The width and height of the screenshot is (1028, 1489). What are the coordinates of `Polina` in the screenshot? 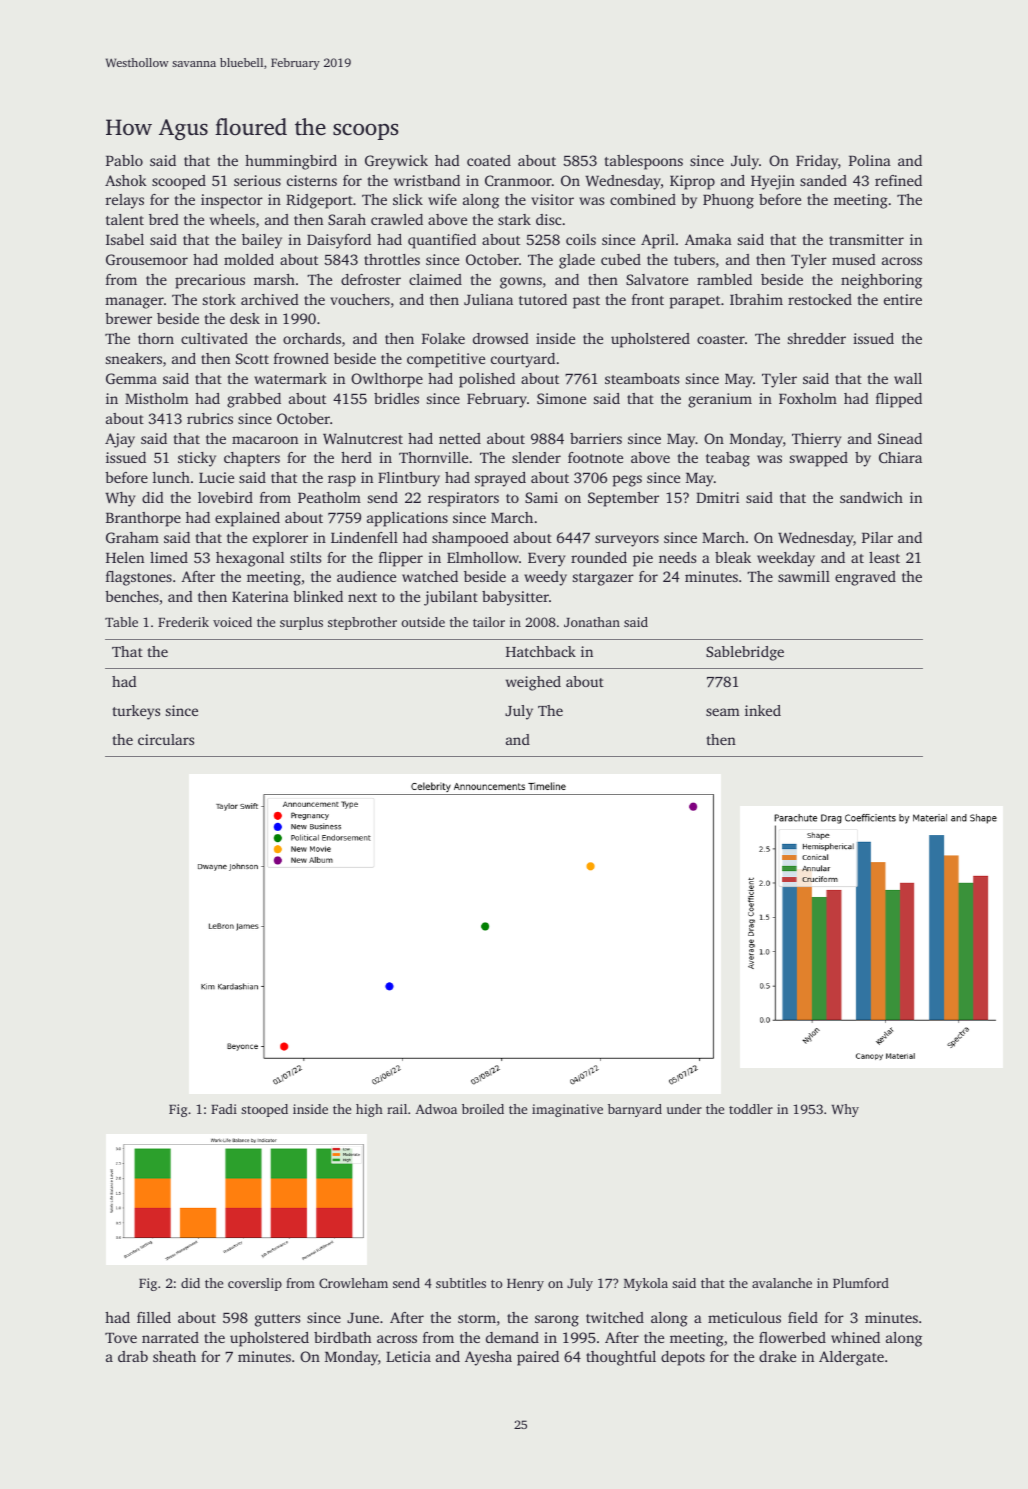 It's located at (870, 160).
